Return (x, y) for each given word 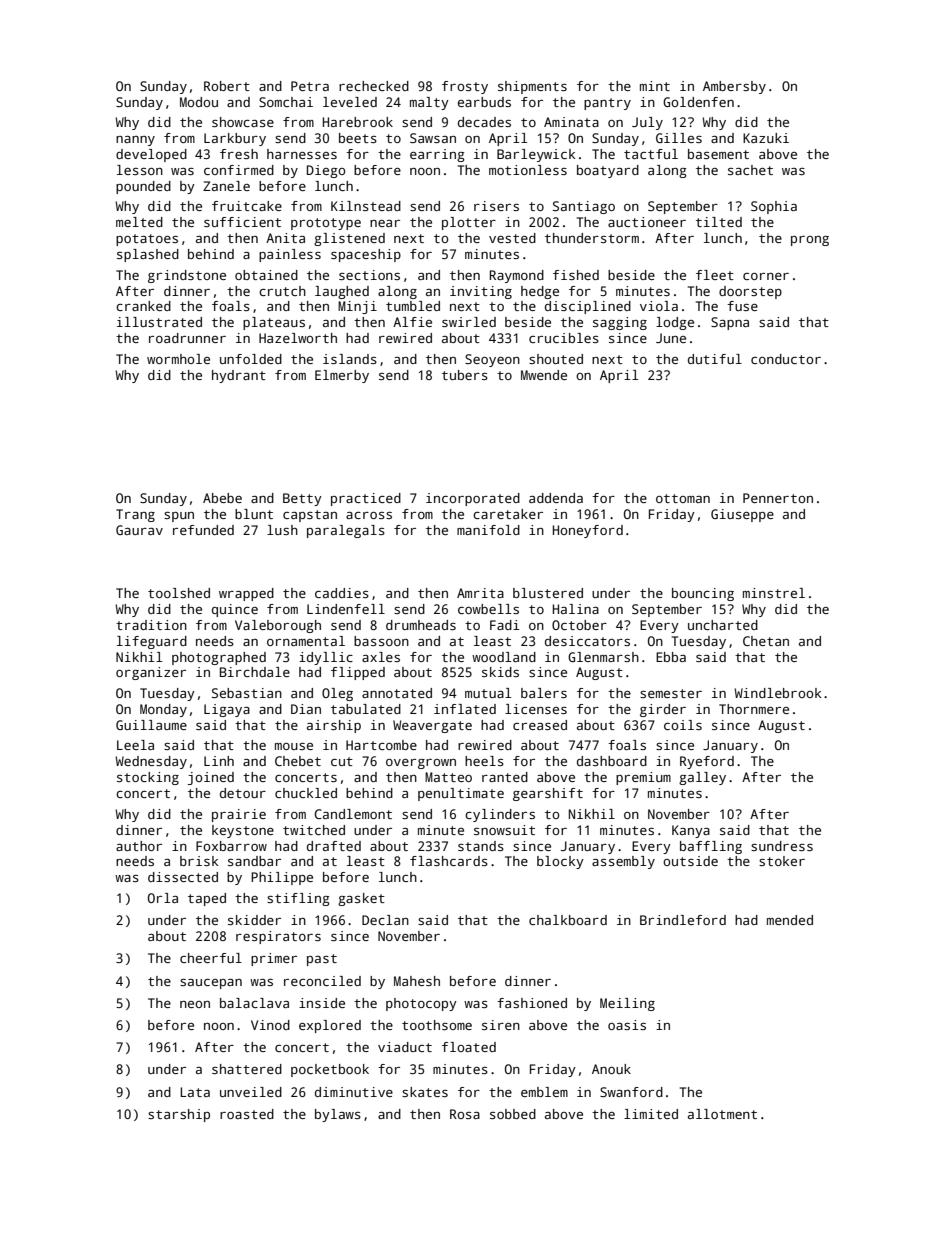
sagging (620, 323)
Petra (310, 86)
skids (500, 672)
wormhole (178, 359)
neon (195, 1004)
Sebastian (247, 693)
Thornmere (754, 709)
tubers (465, 375)
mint (655, 86)
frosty (465, 87)
